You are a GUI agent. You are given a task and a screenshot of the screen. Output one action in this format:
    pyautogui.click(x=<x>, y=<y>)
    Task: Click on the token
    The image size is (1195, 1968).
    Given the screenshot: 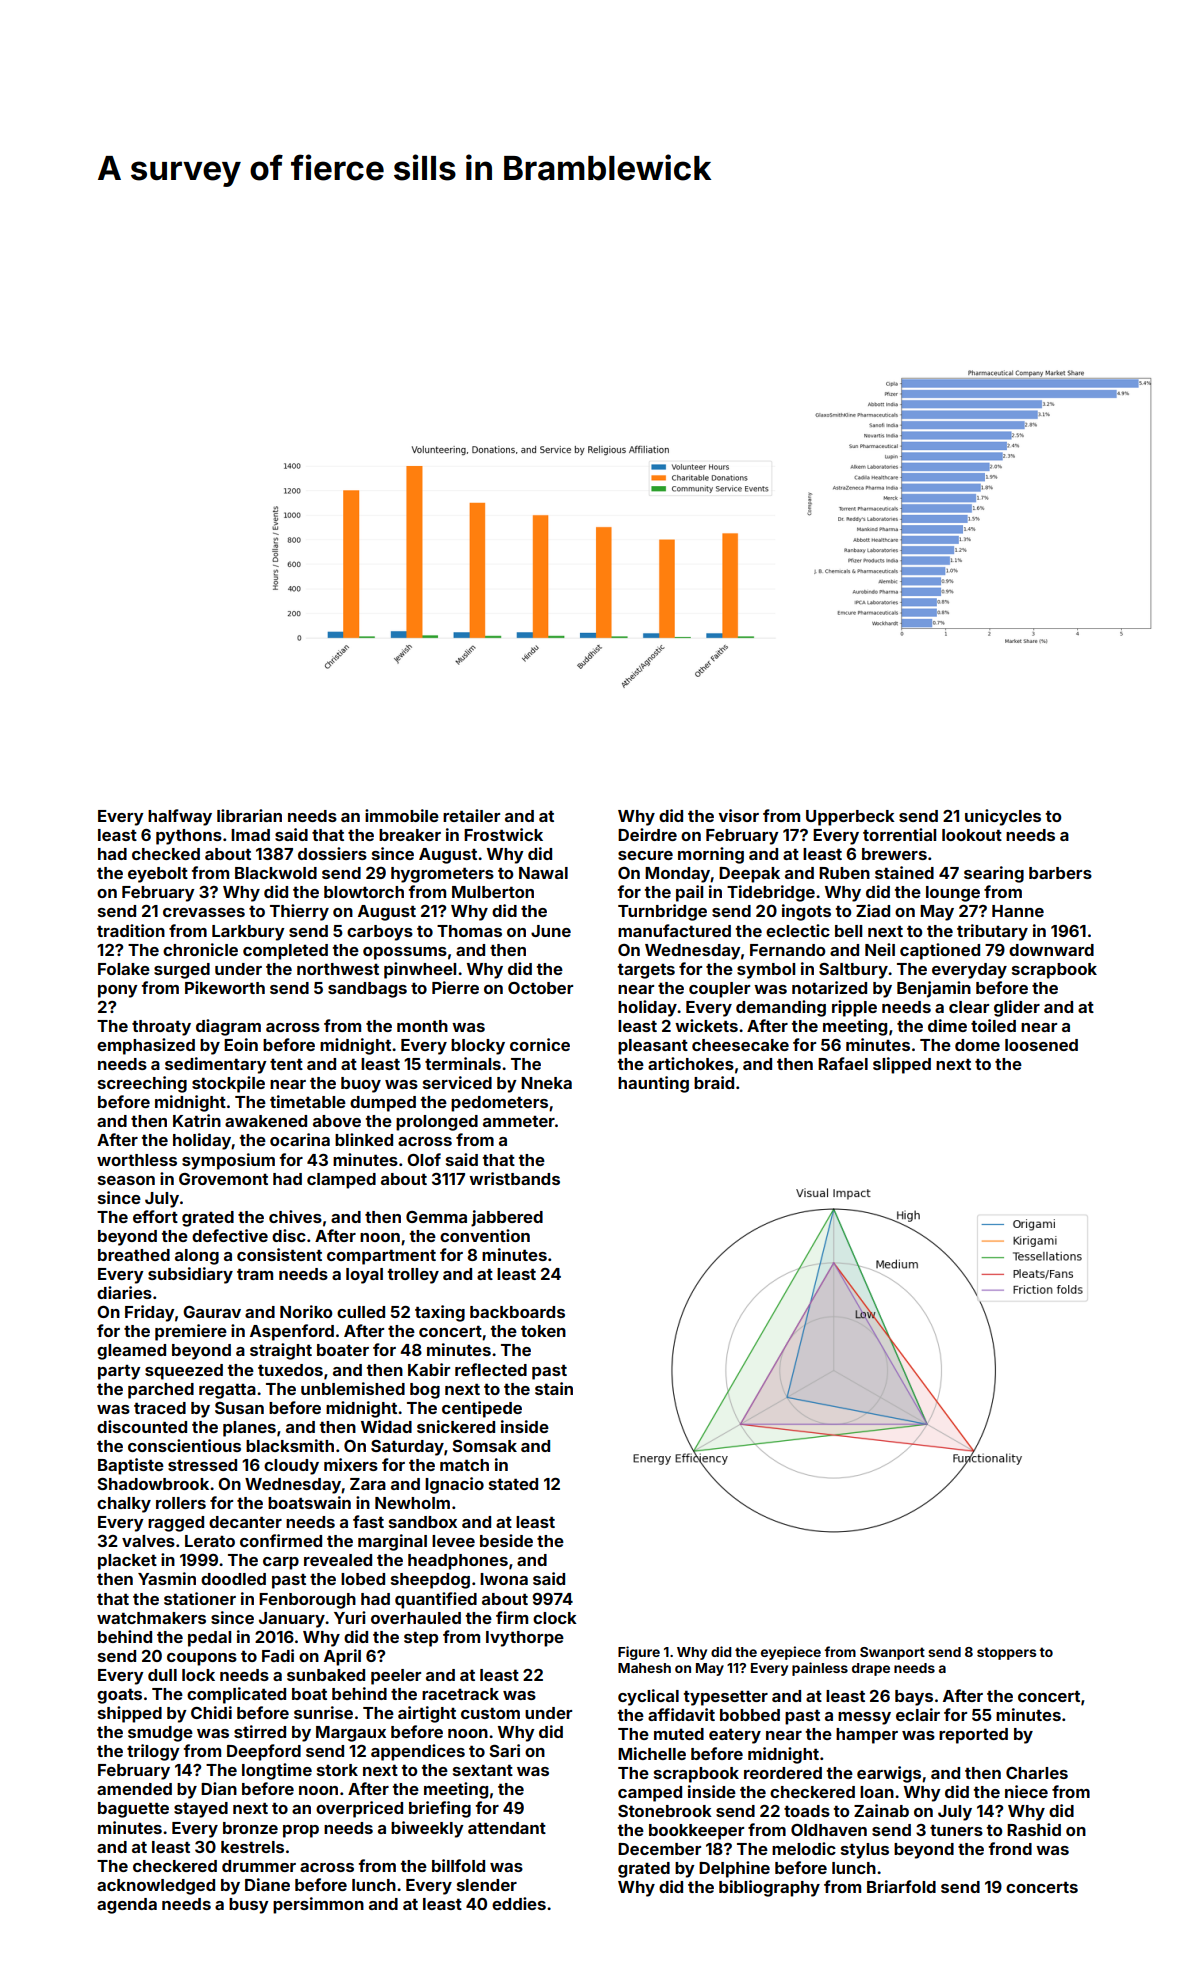 What is the action you would take?
    pyautogui.click(x=543, y=1331)
